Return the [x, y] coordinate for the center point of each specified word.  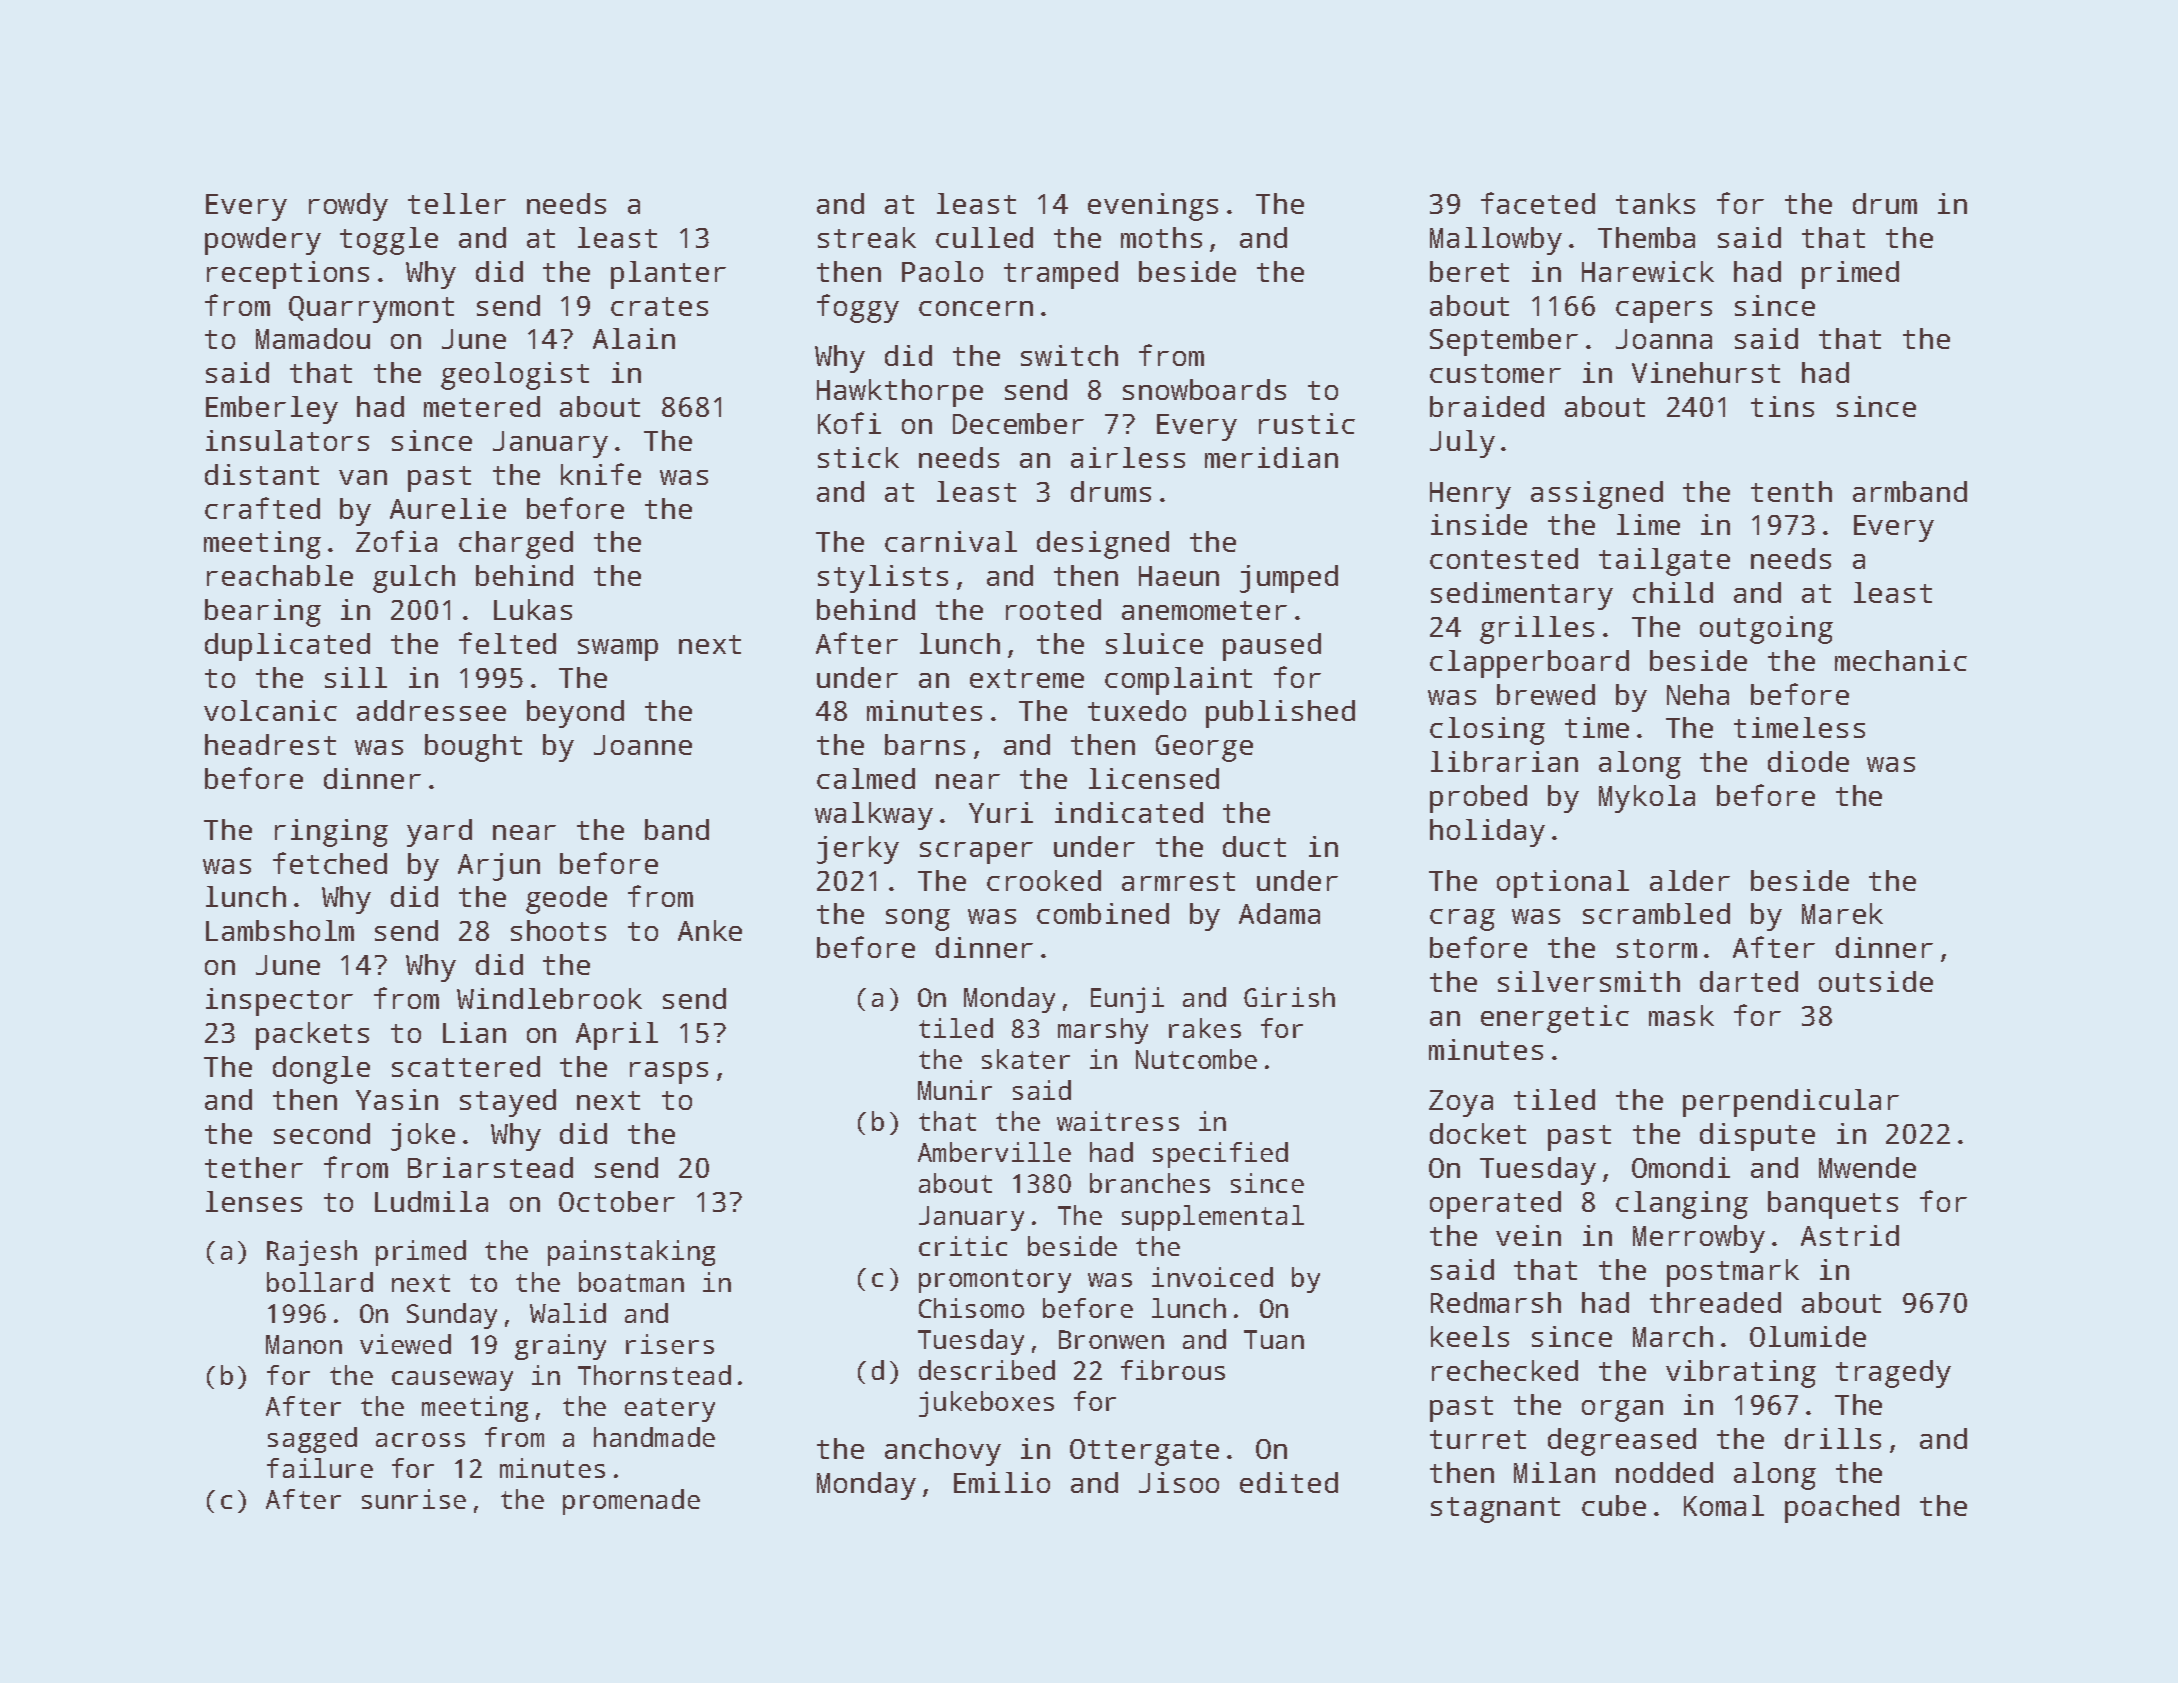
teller [457, 203]
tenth [1791, 491]
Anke [710, 930]
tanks [1655, 203]
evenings [1153, 207]
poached [1842, 1509]
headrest [270, 744]
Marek [1842, 913]
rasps [669, 1073]
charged [516, 545]
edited [1289, 1482]
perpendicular [1791, 1103]
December [1018, 423]
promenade [631, 1502]
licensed [1154, 778]
